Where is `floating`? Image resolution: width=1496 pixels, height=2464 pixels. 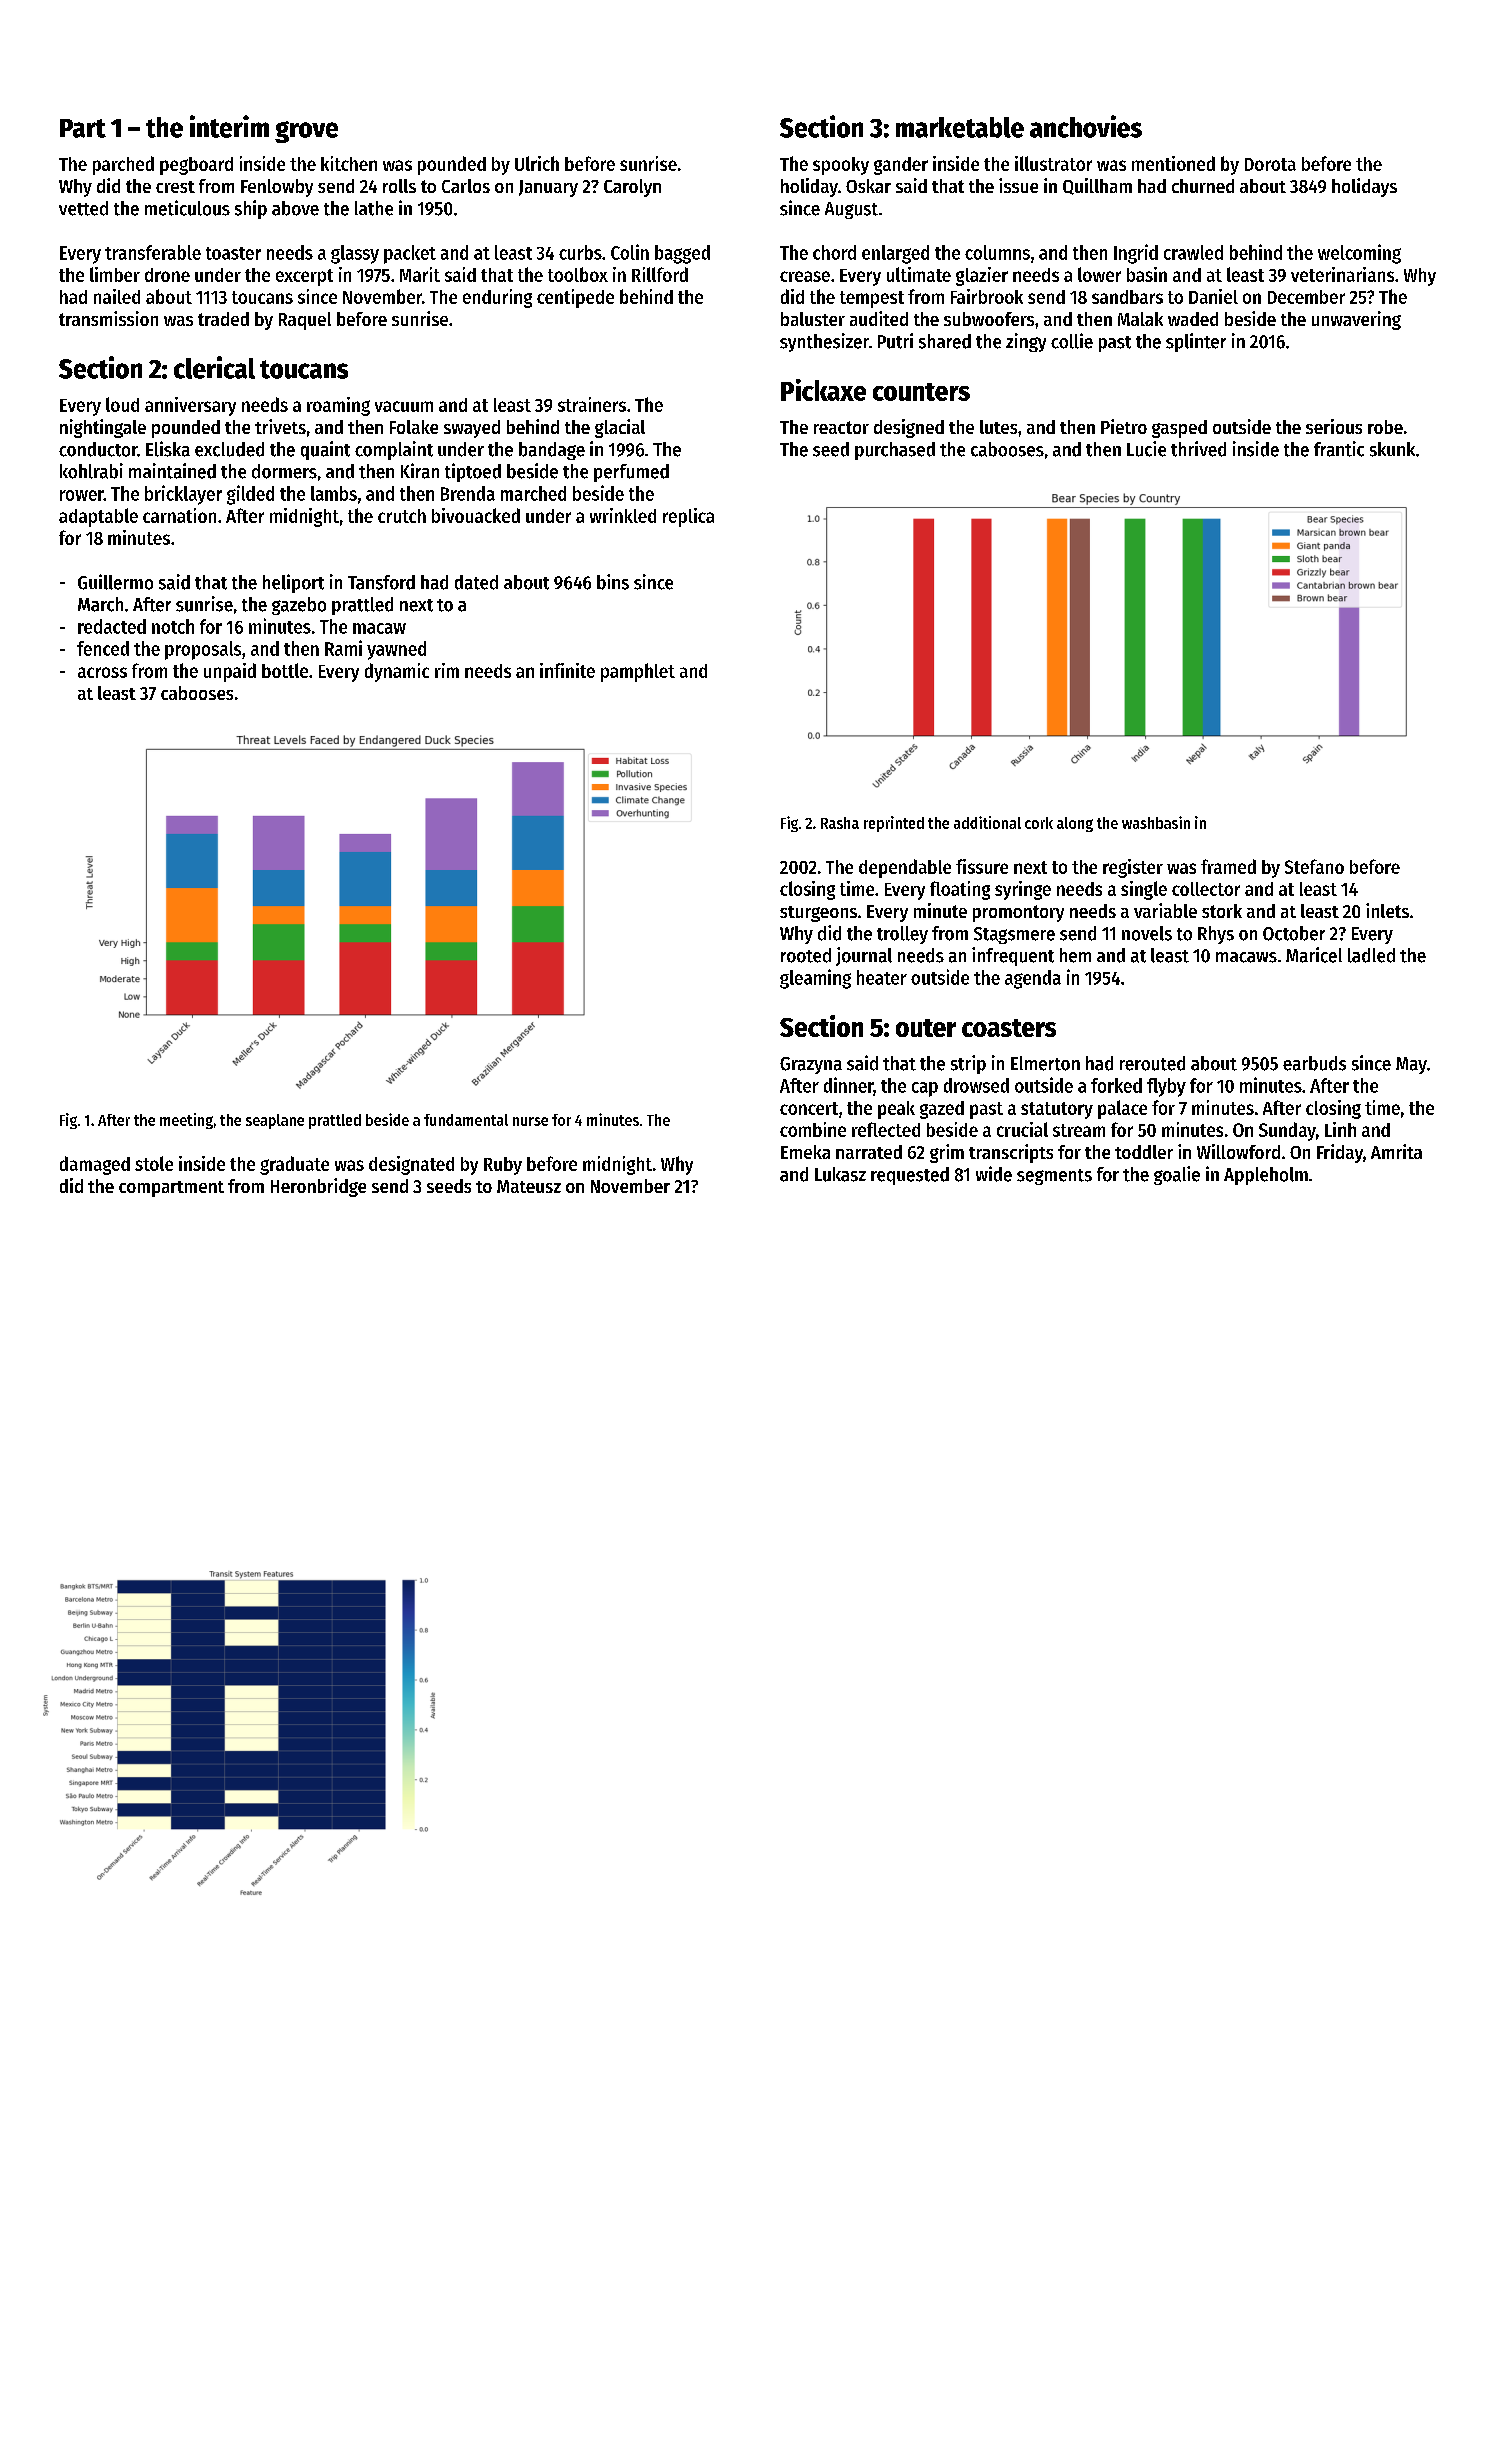 floating is located at coordinates (960, 890).
